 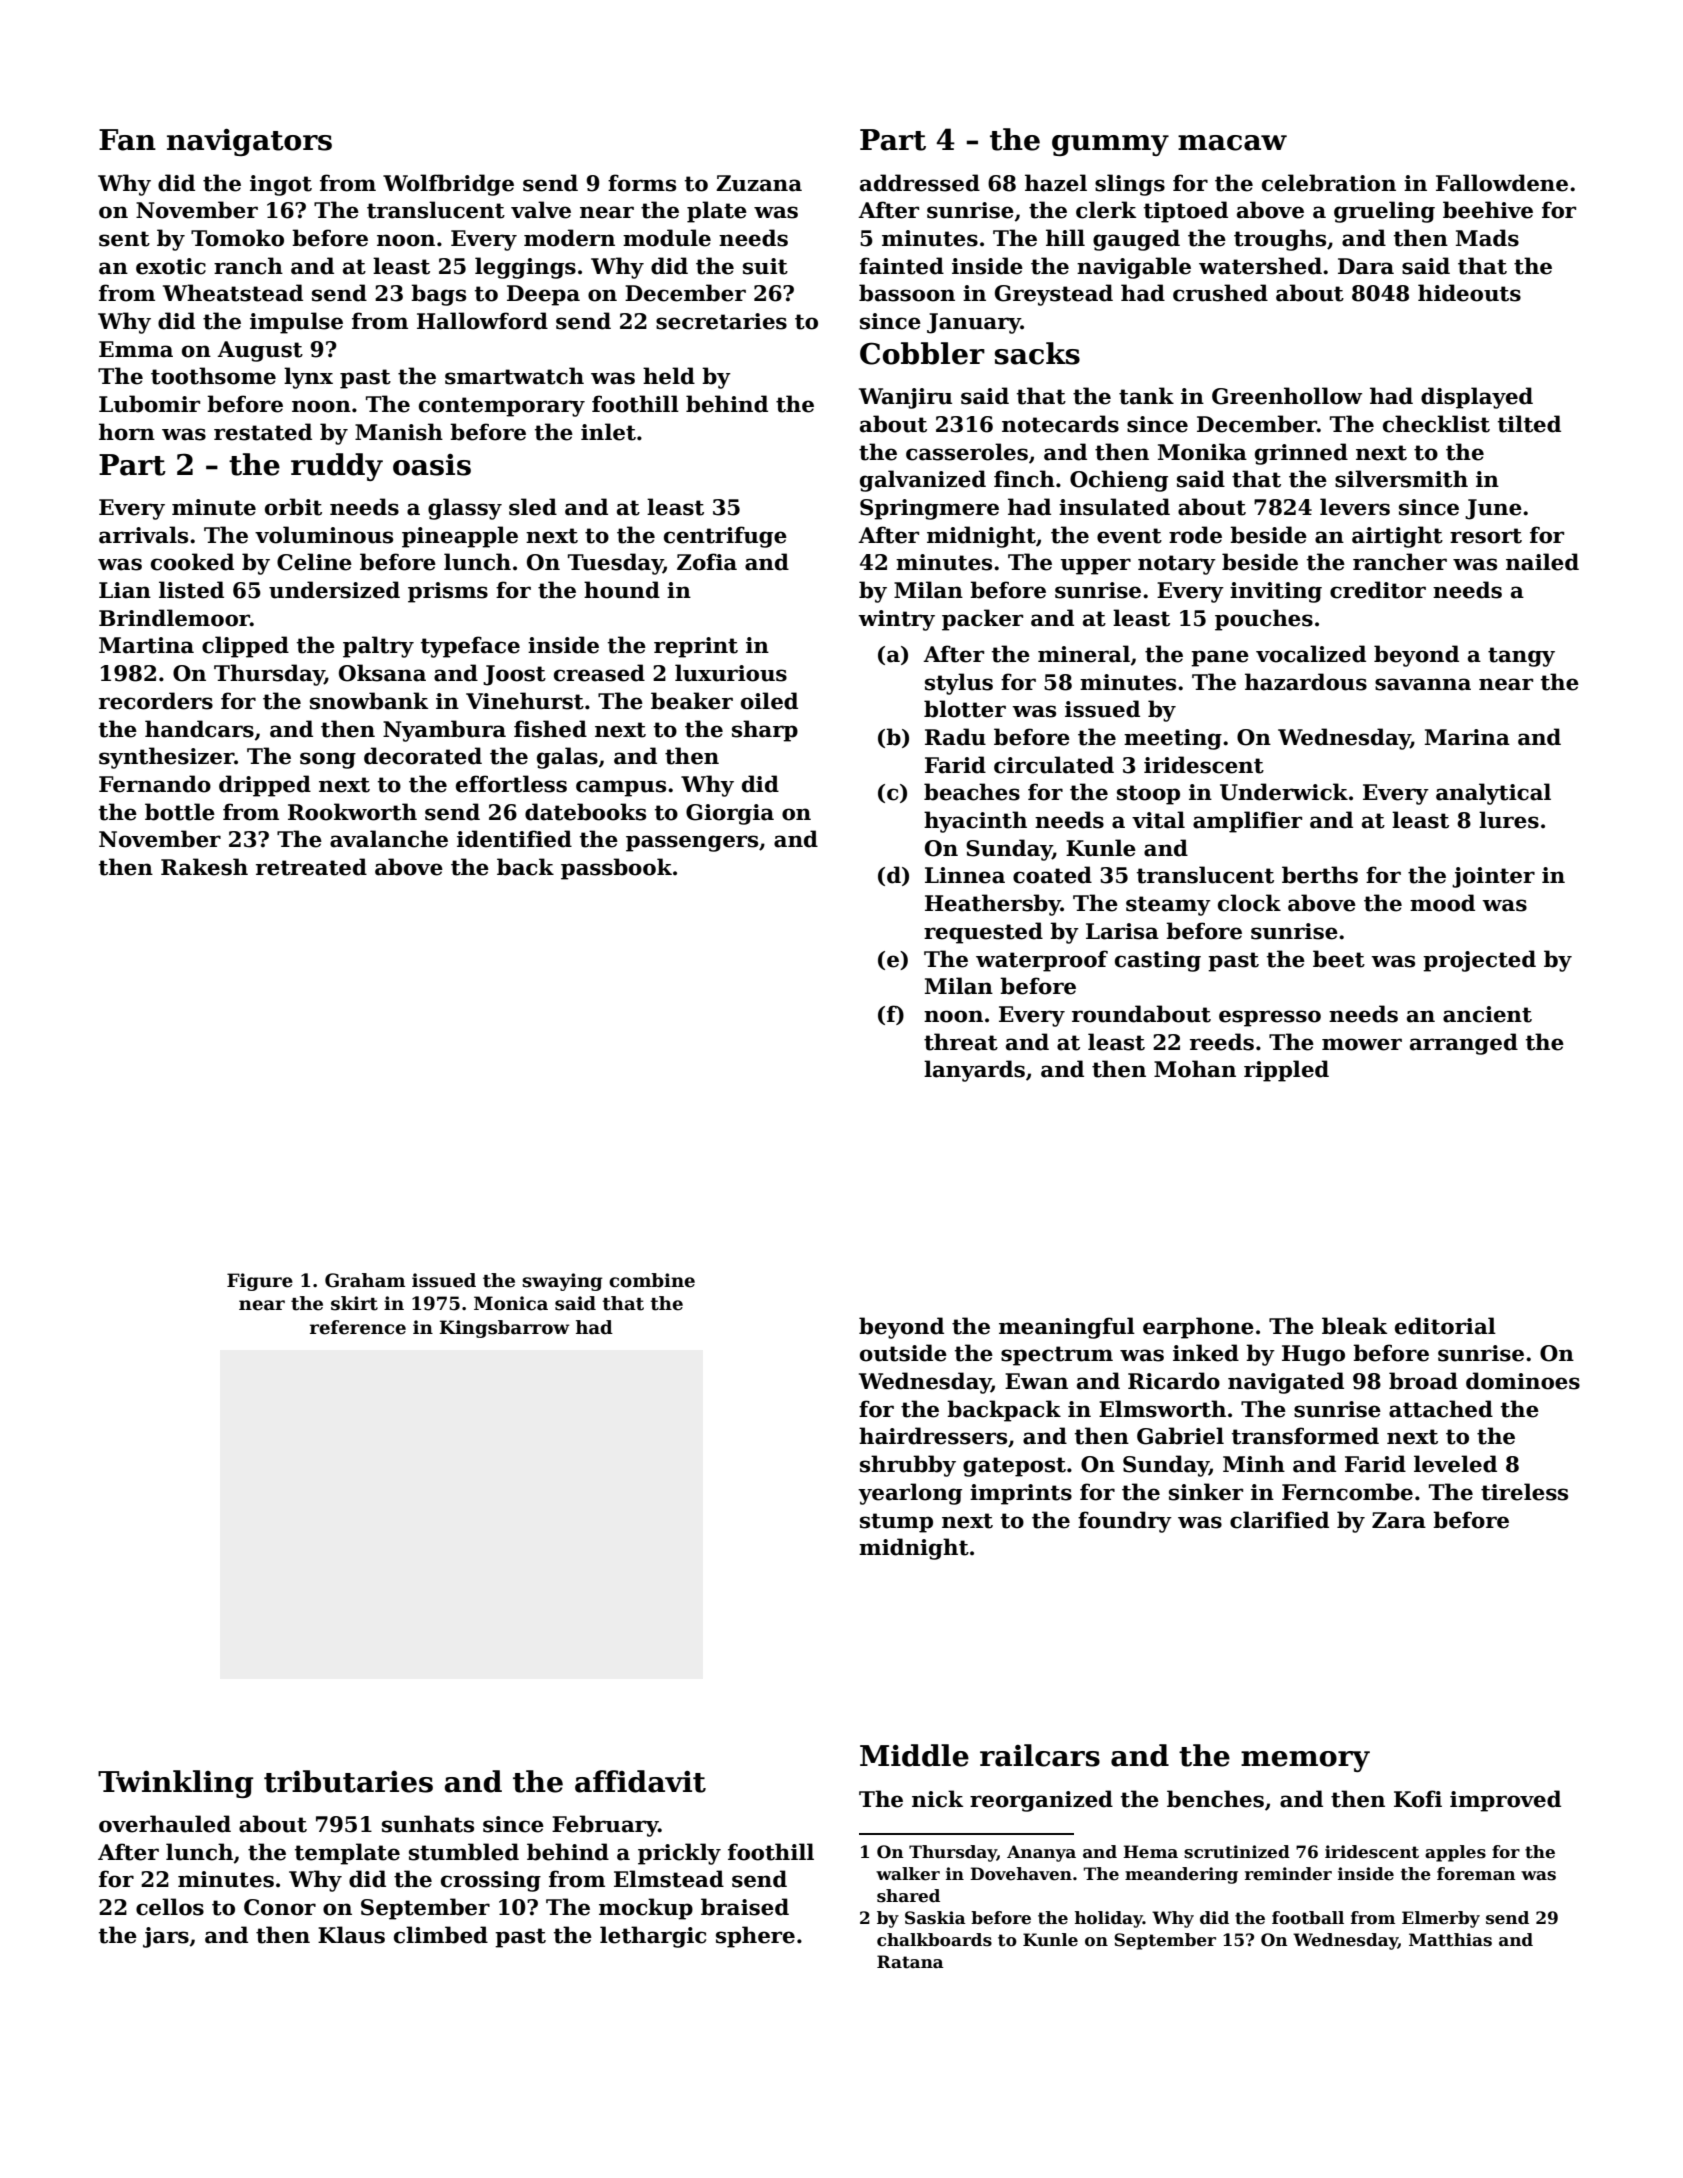 I want to click on tributaries, so click(x=348, y=1781).
